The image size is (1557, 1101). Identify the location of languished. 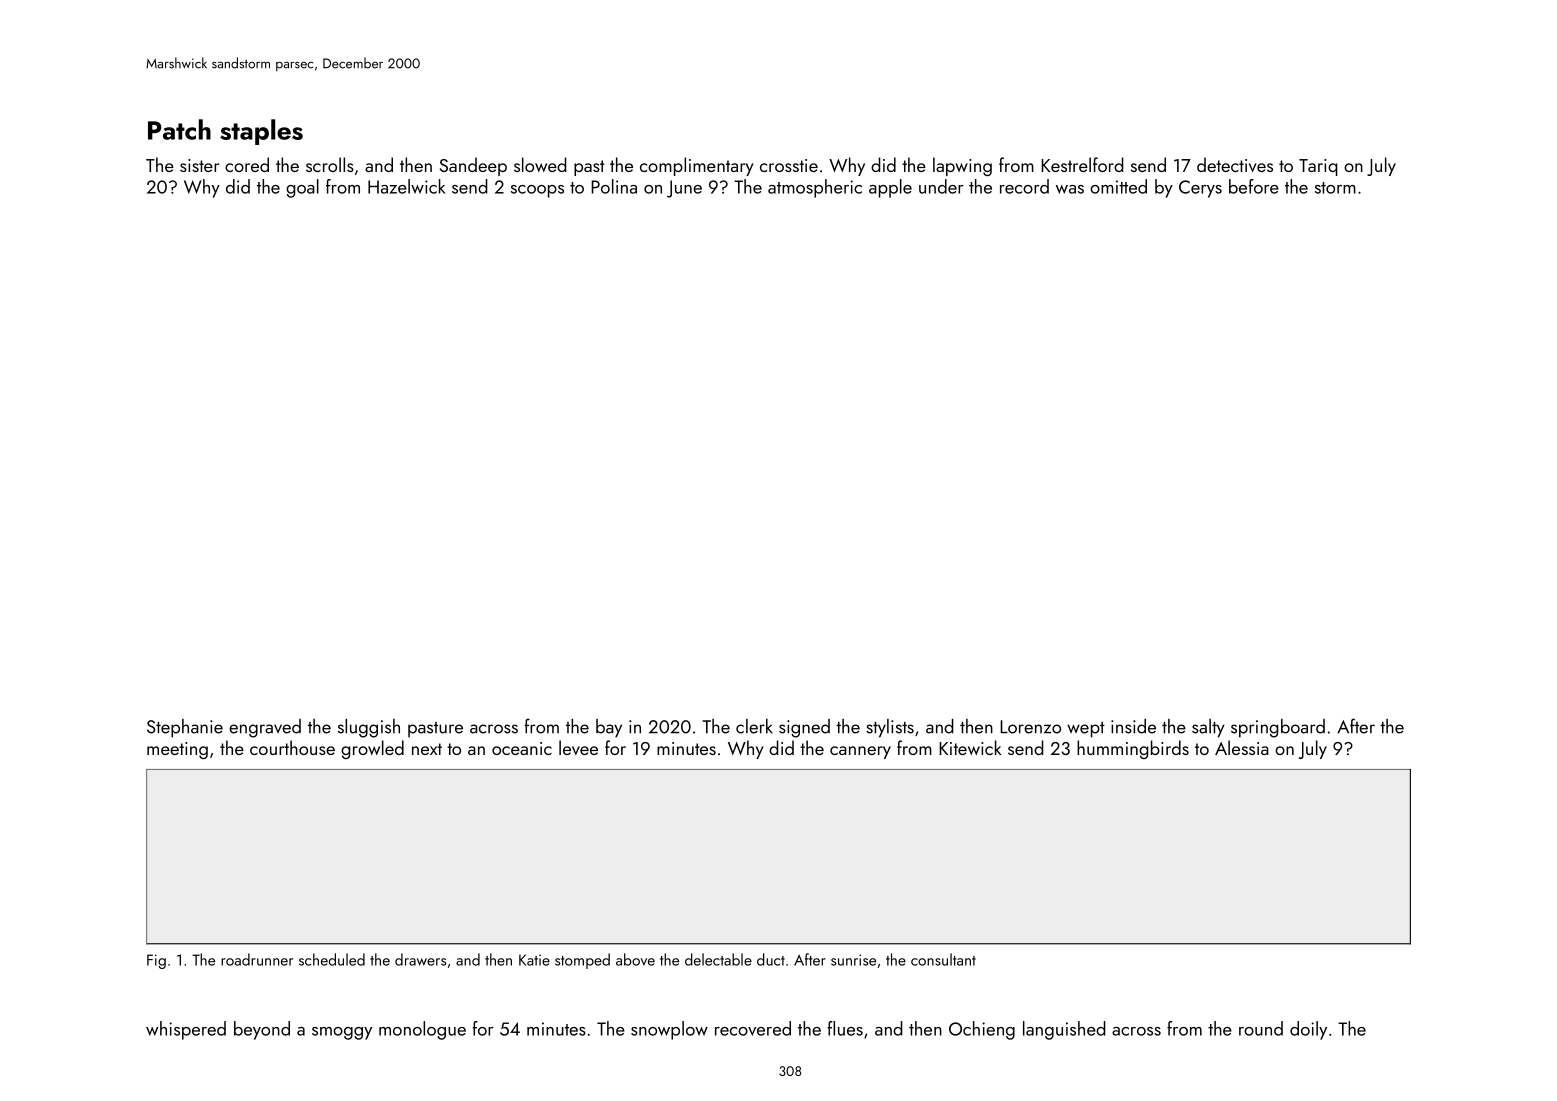
(1064, 1030).
